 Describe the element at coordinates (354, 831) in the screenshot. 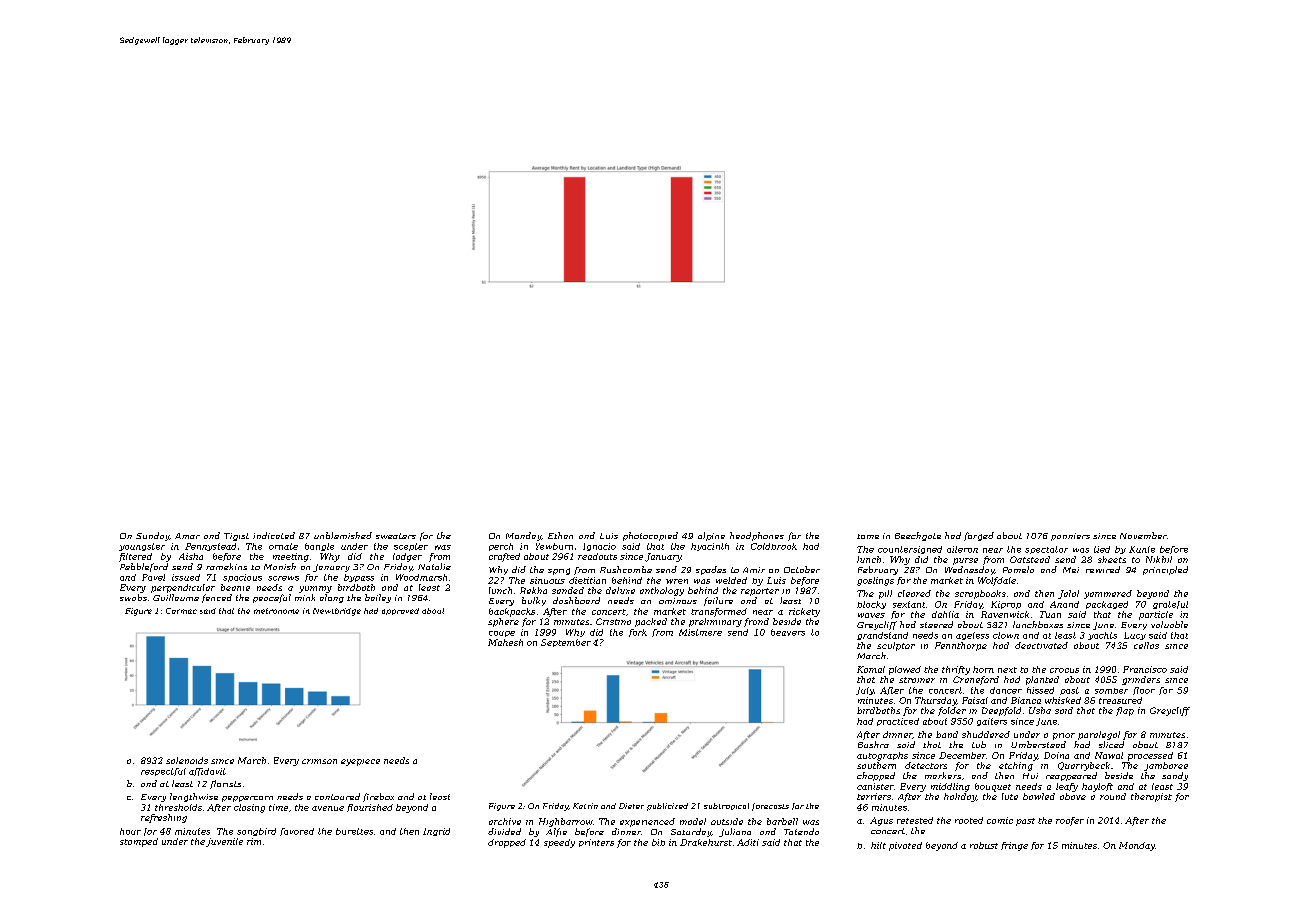

I see `burettes` at that location.
